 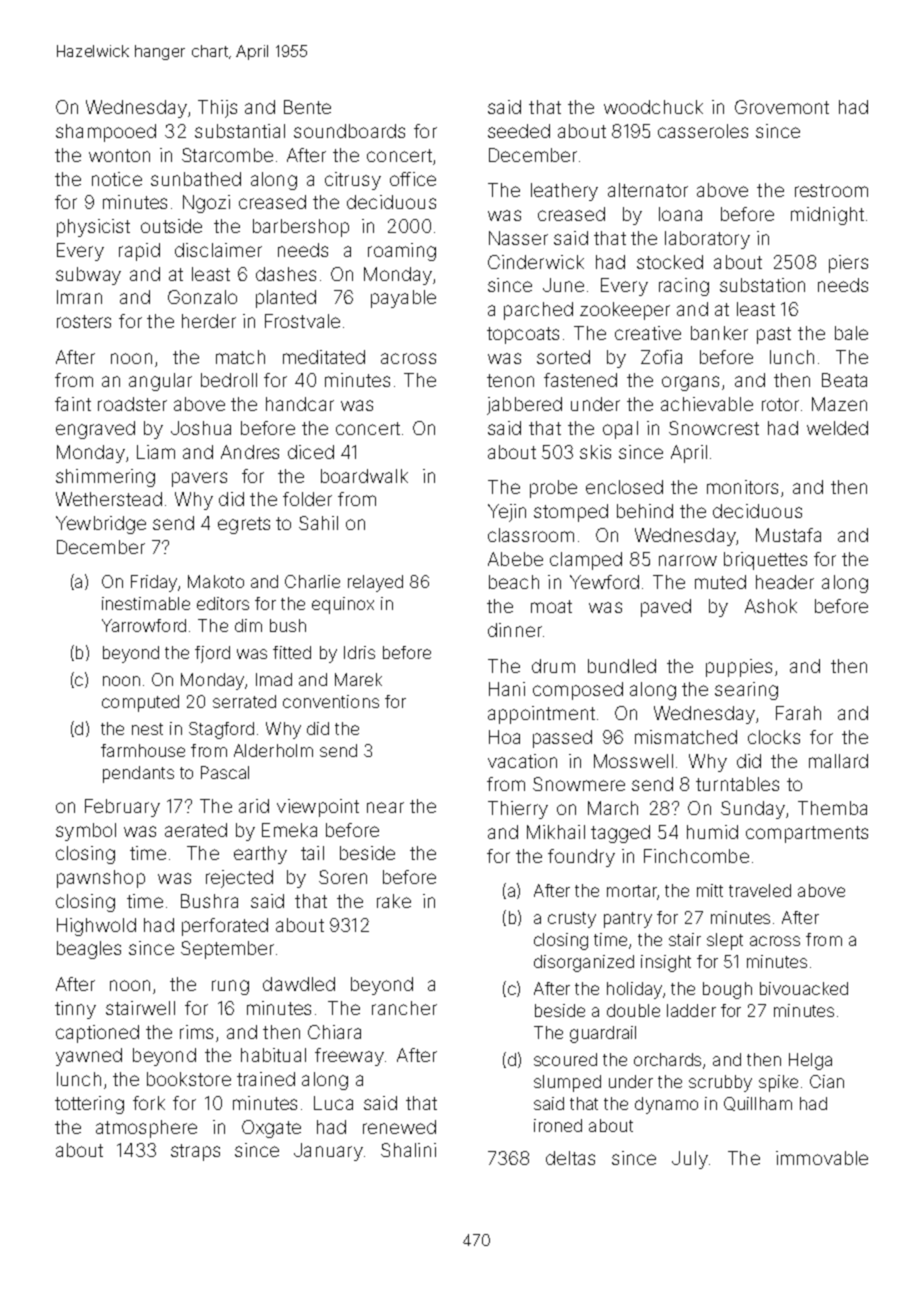 What do you see at coordinates (160, 382) in the image?
I see `angular` at bounding box center [160, 382].
